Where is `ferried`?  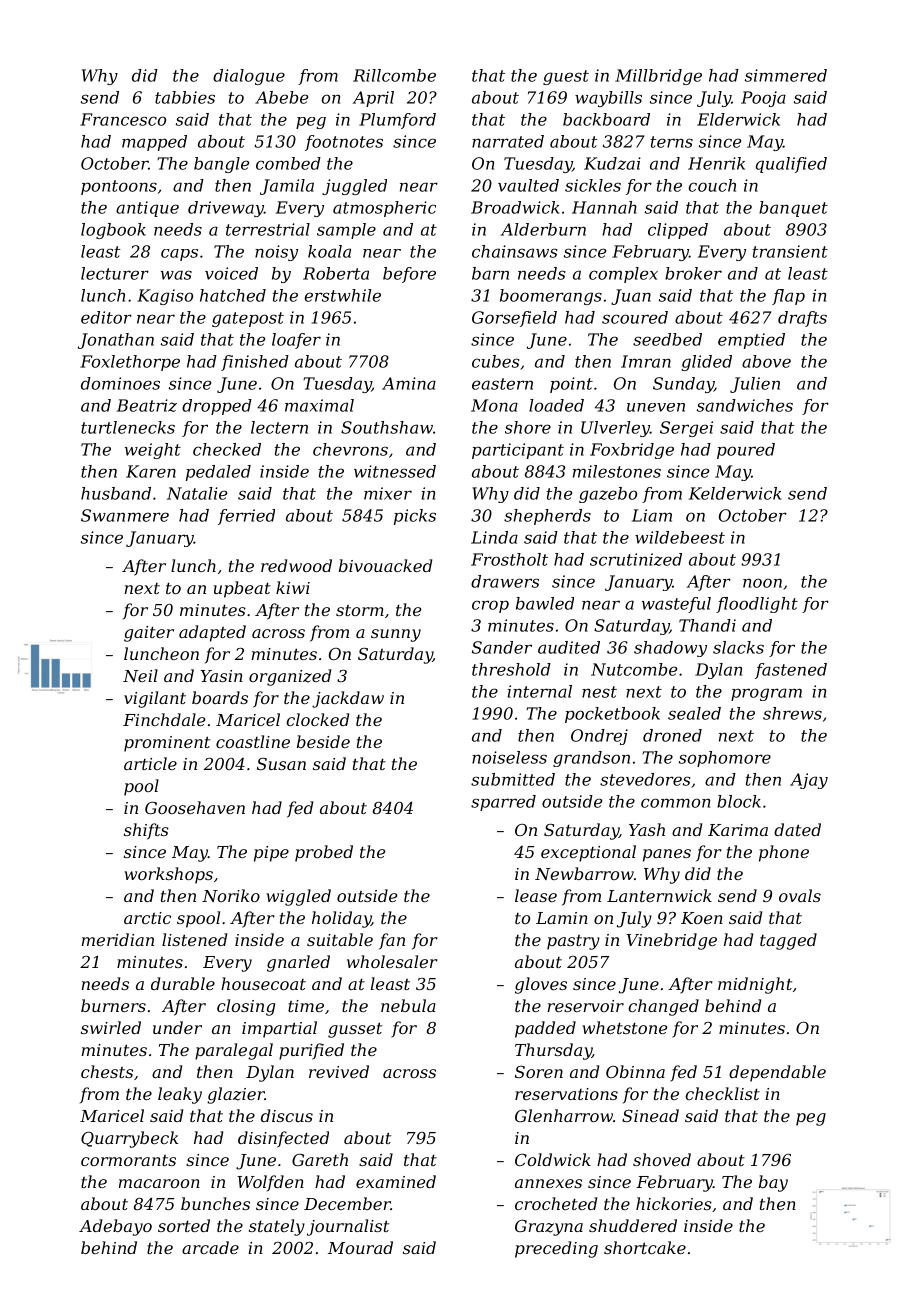
ferried is located at coordinates (246, 517).
